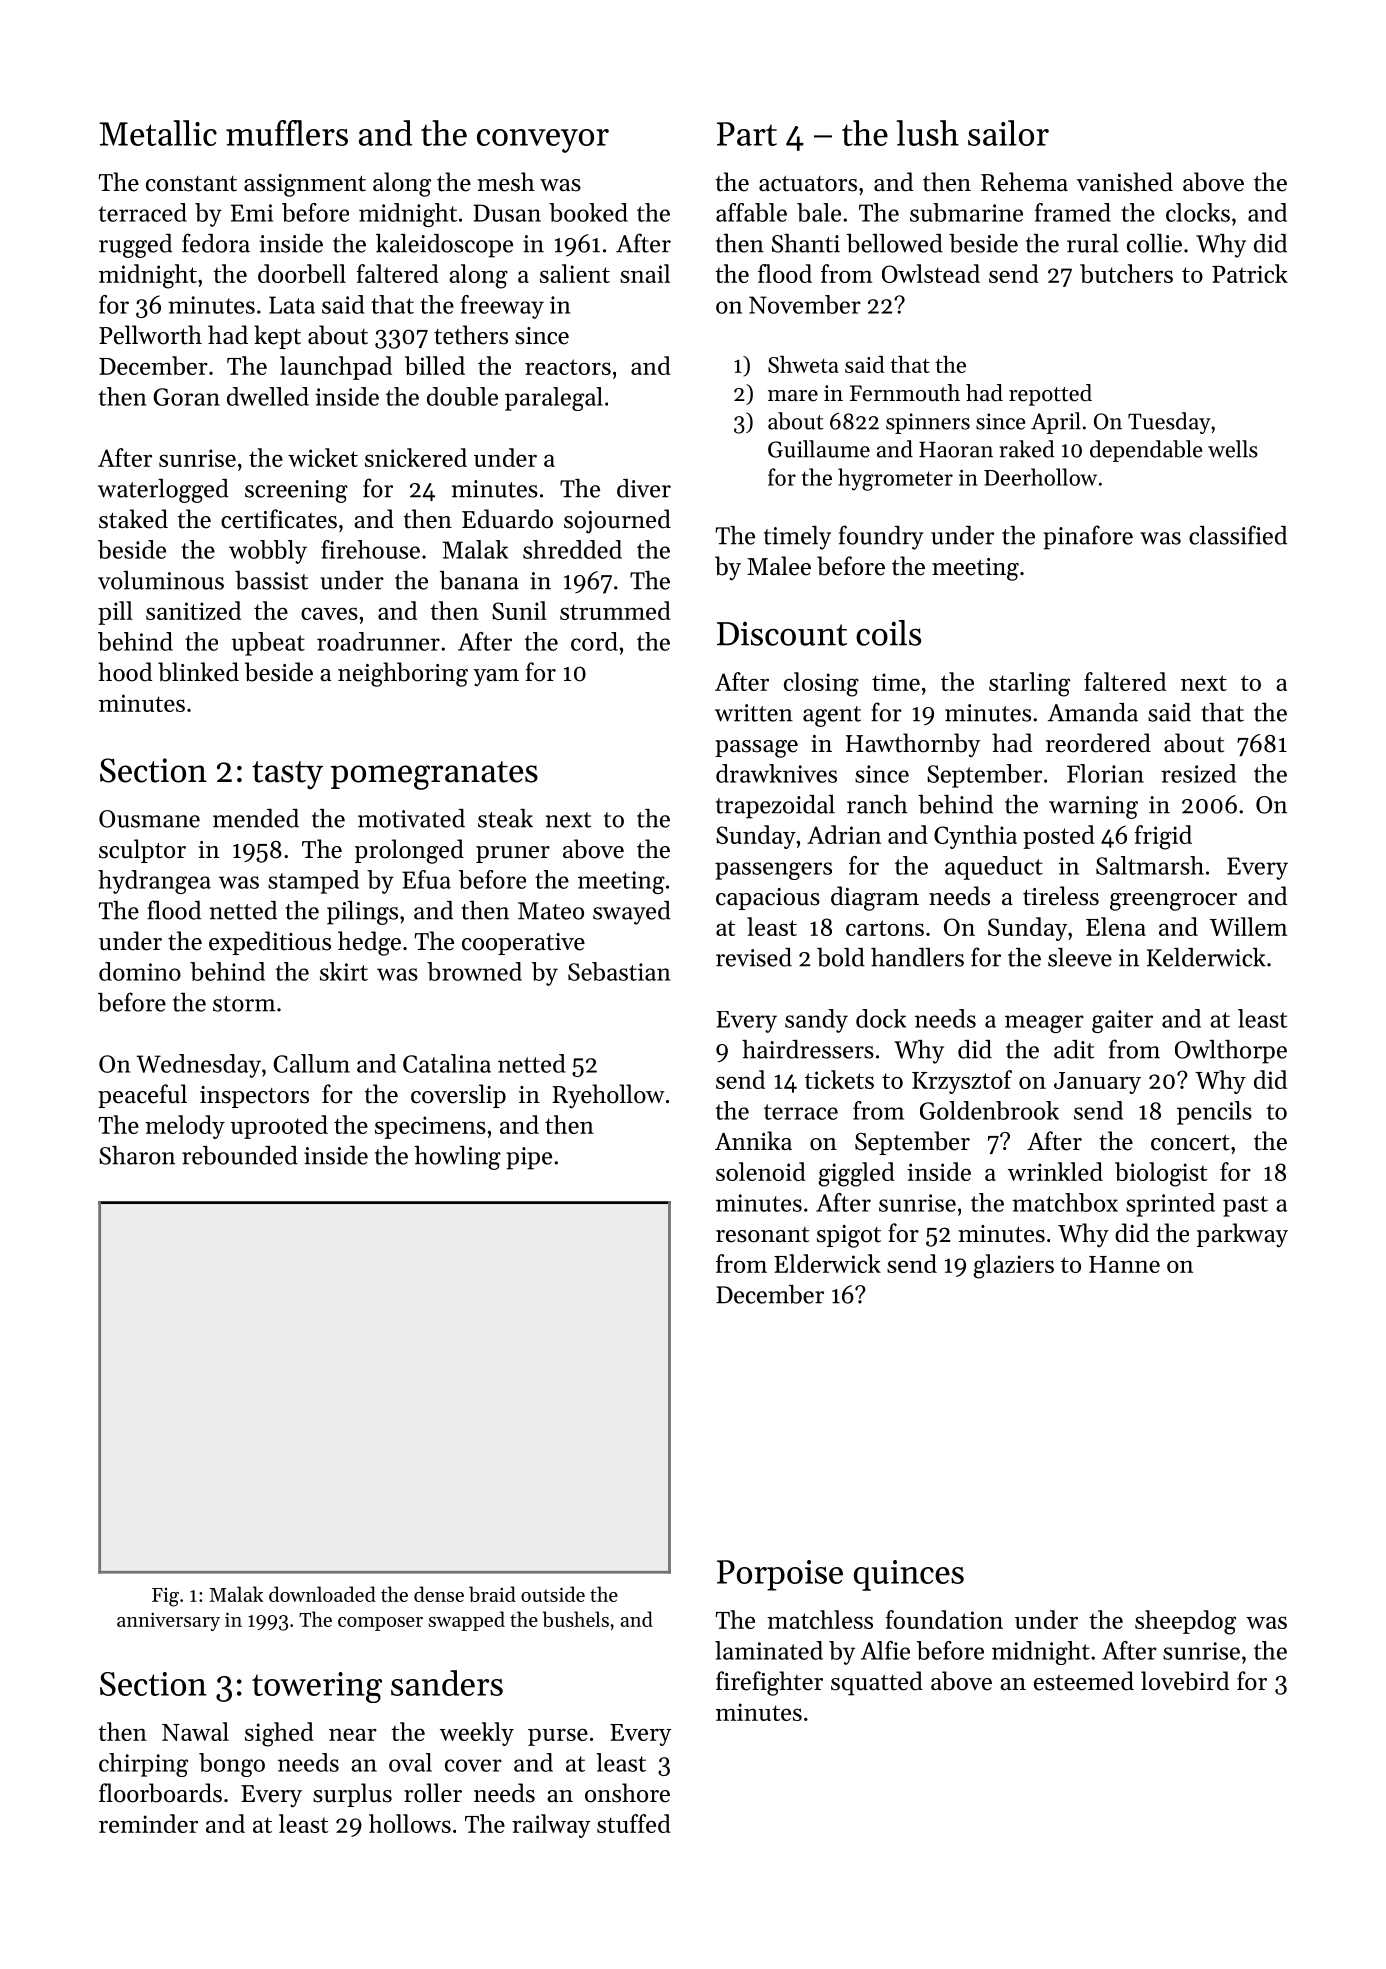 Image resolution: width=1386 pixels, height=1969 pixels. Describe the element at coordinates (1126, 273) in the image. I see `butchers` at that location.
